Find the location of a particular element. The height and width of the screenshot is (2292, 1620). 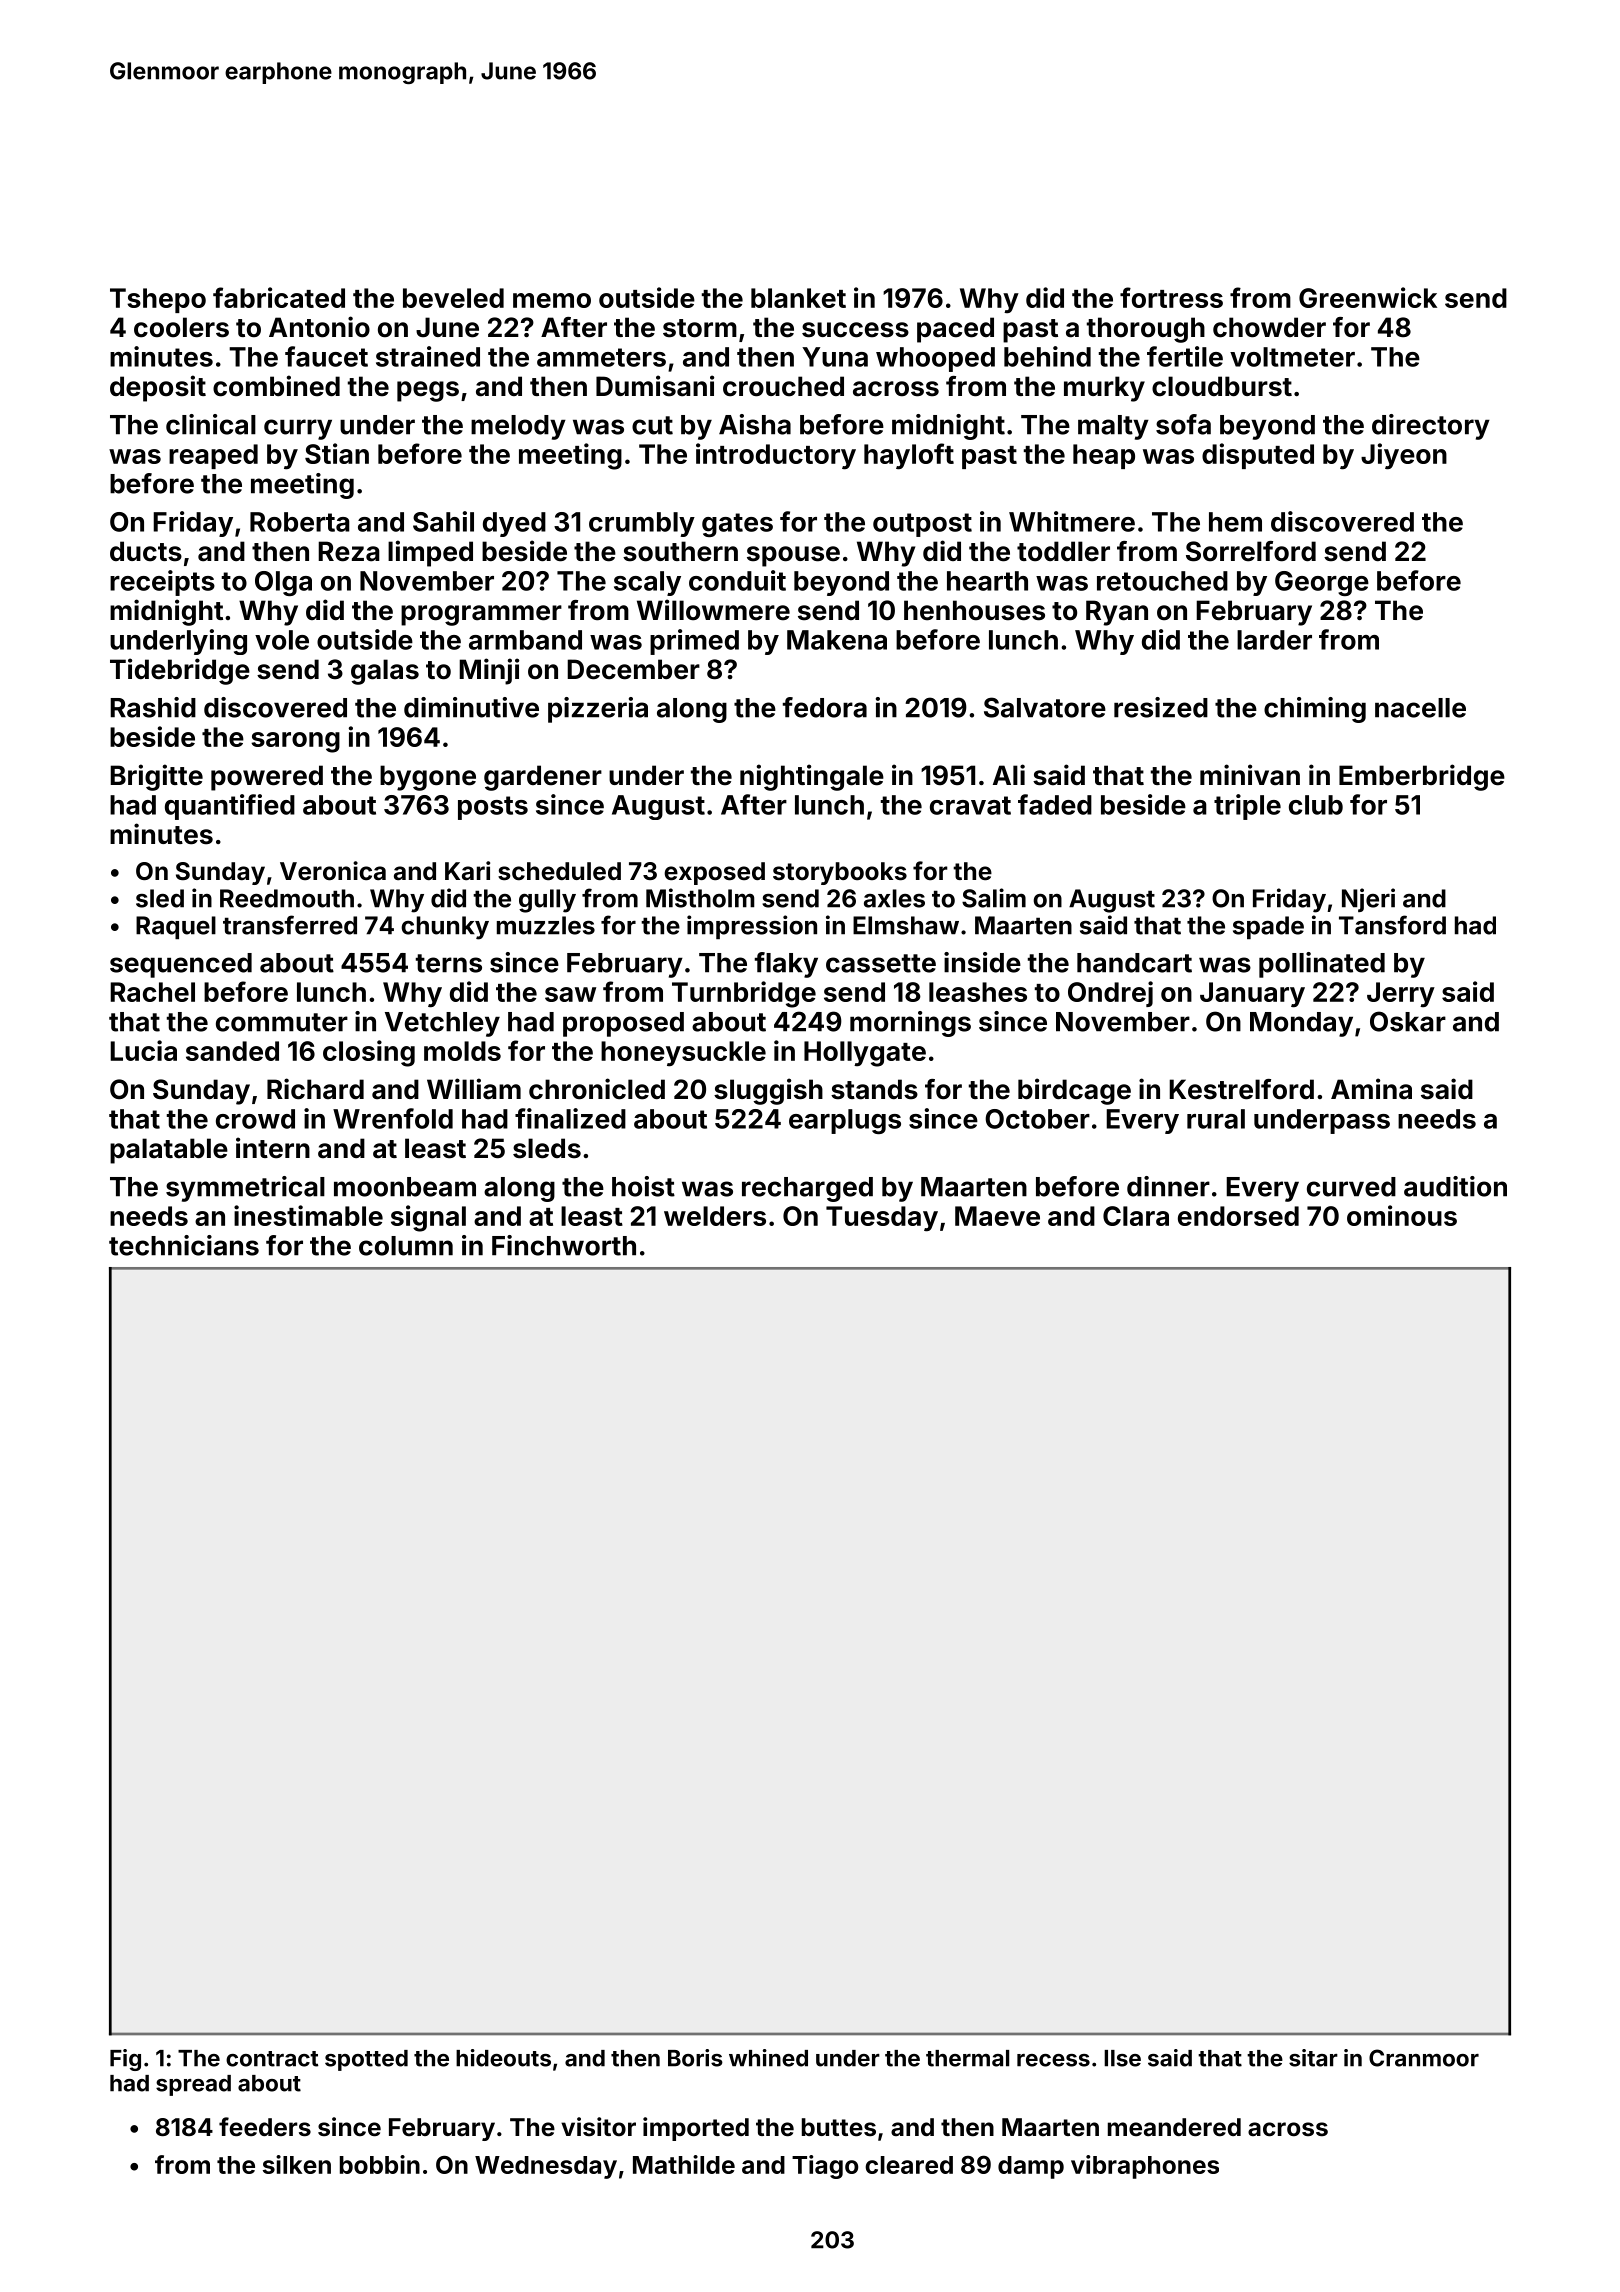

George is located at coordinates (1322, 583).
